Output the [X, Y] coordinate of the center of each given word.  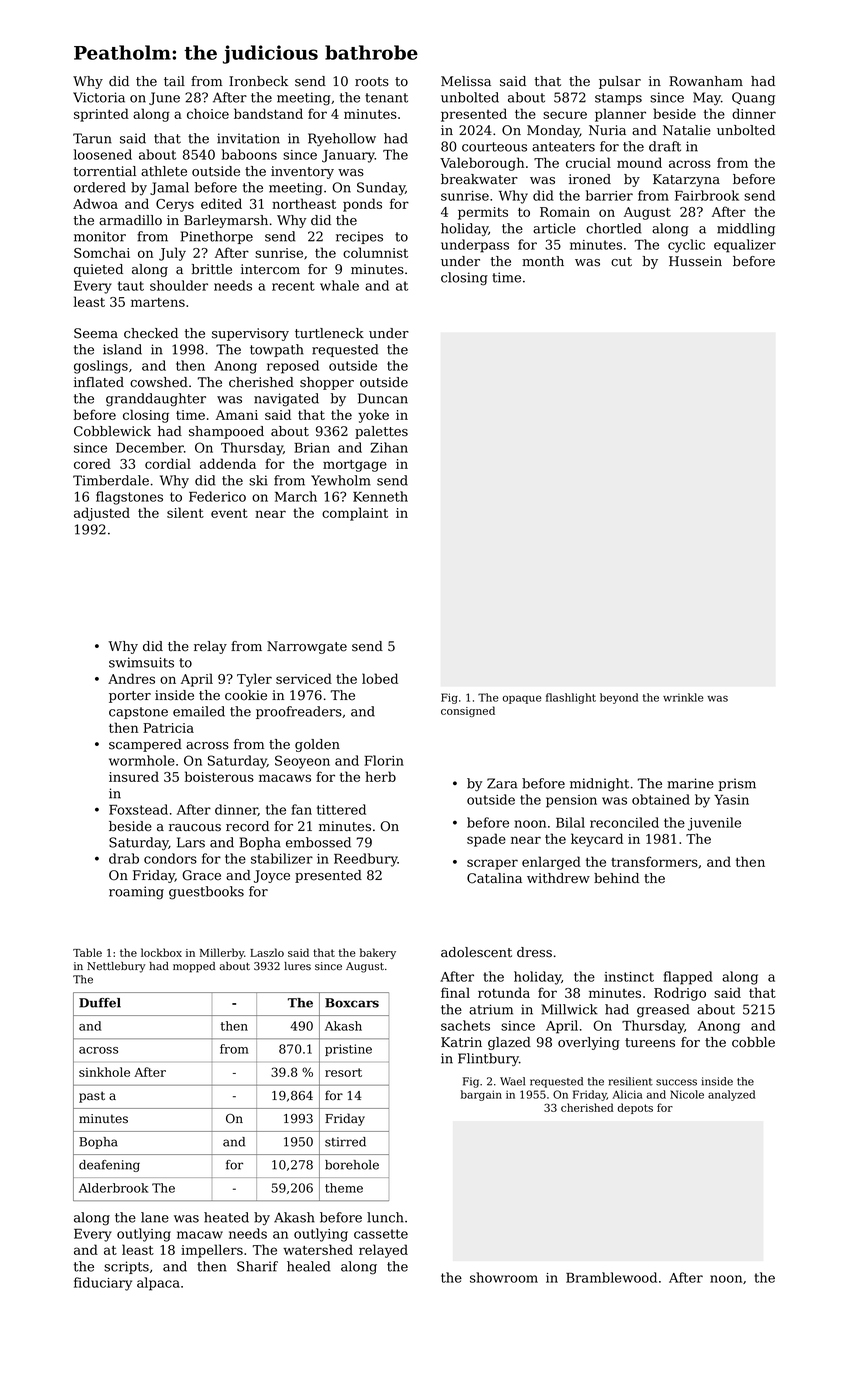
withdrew [558, 878]
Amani [237, 415]
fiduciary [103, 1284]
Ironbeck [258, 81]
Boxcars [352, 1003]
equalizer [745, 246]
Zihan [389, 447]
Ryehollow [342, 140]
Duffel [100, 1003]
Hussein [695, 261]
